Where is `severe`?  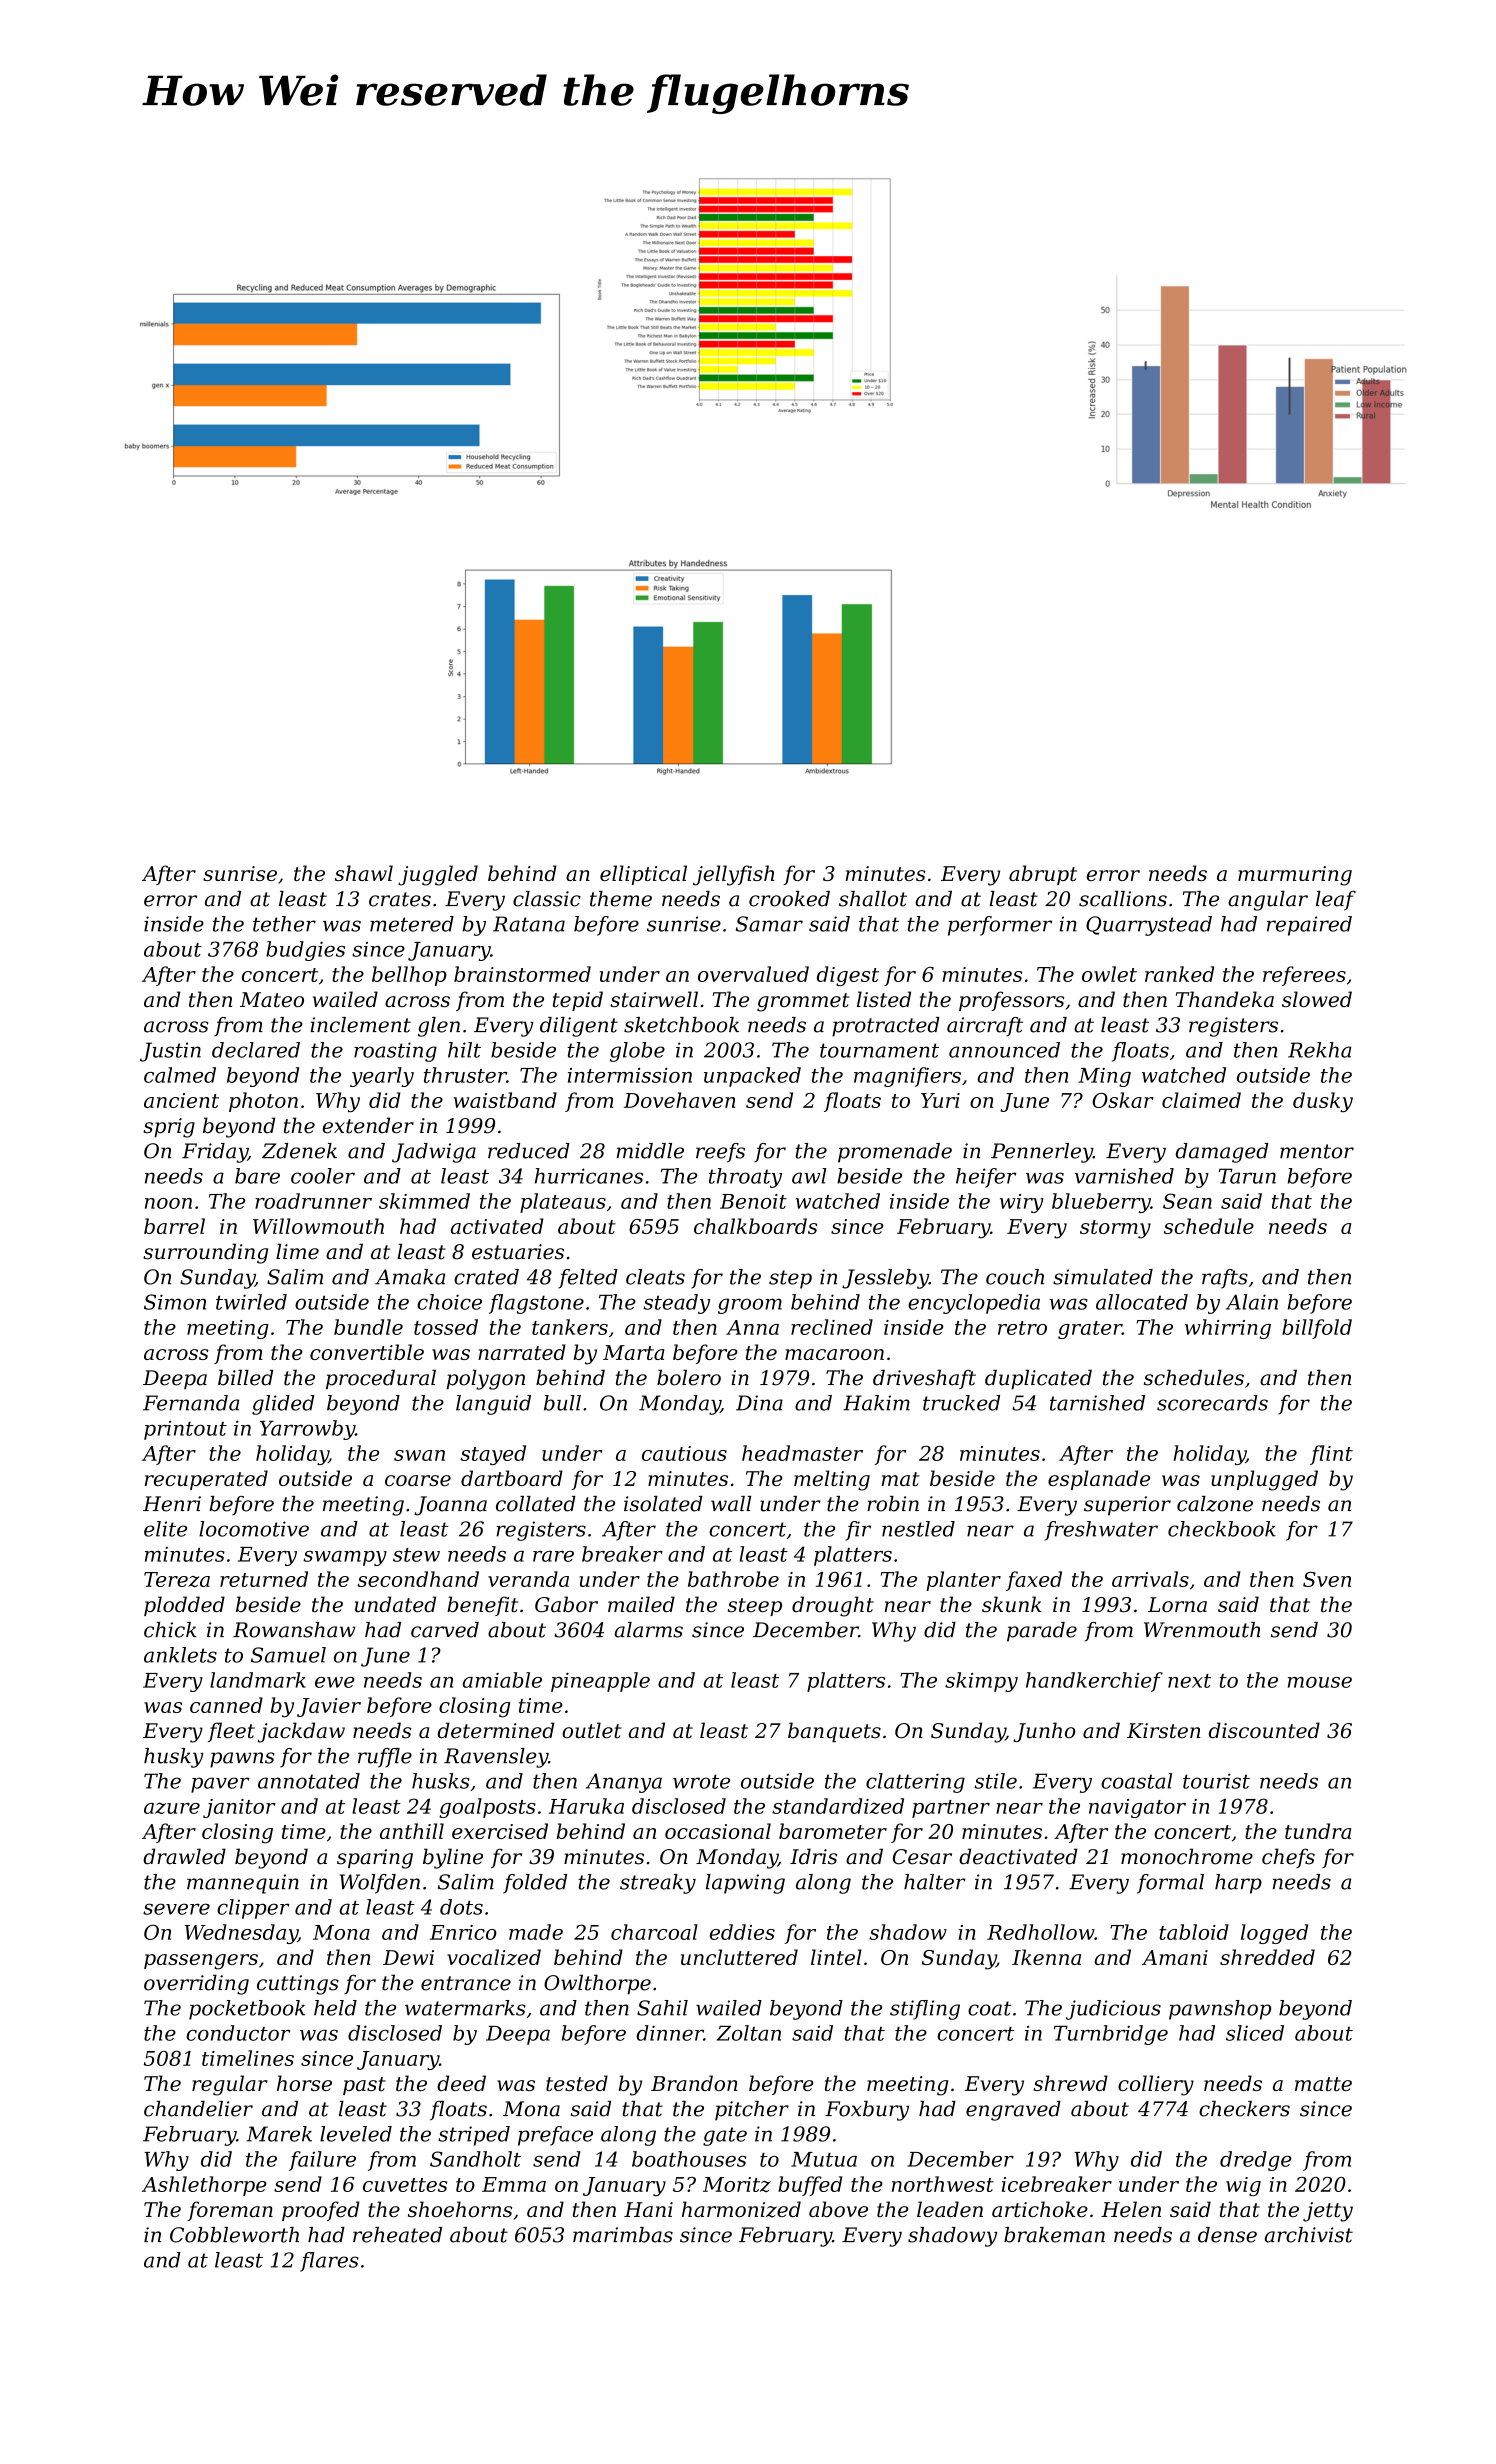
severe is located at coordinates (176, 1909).
